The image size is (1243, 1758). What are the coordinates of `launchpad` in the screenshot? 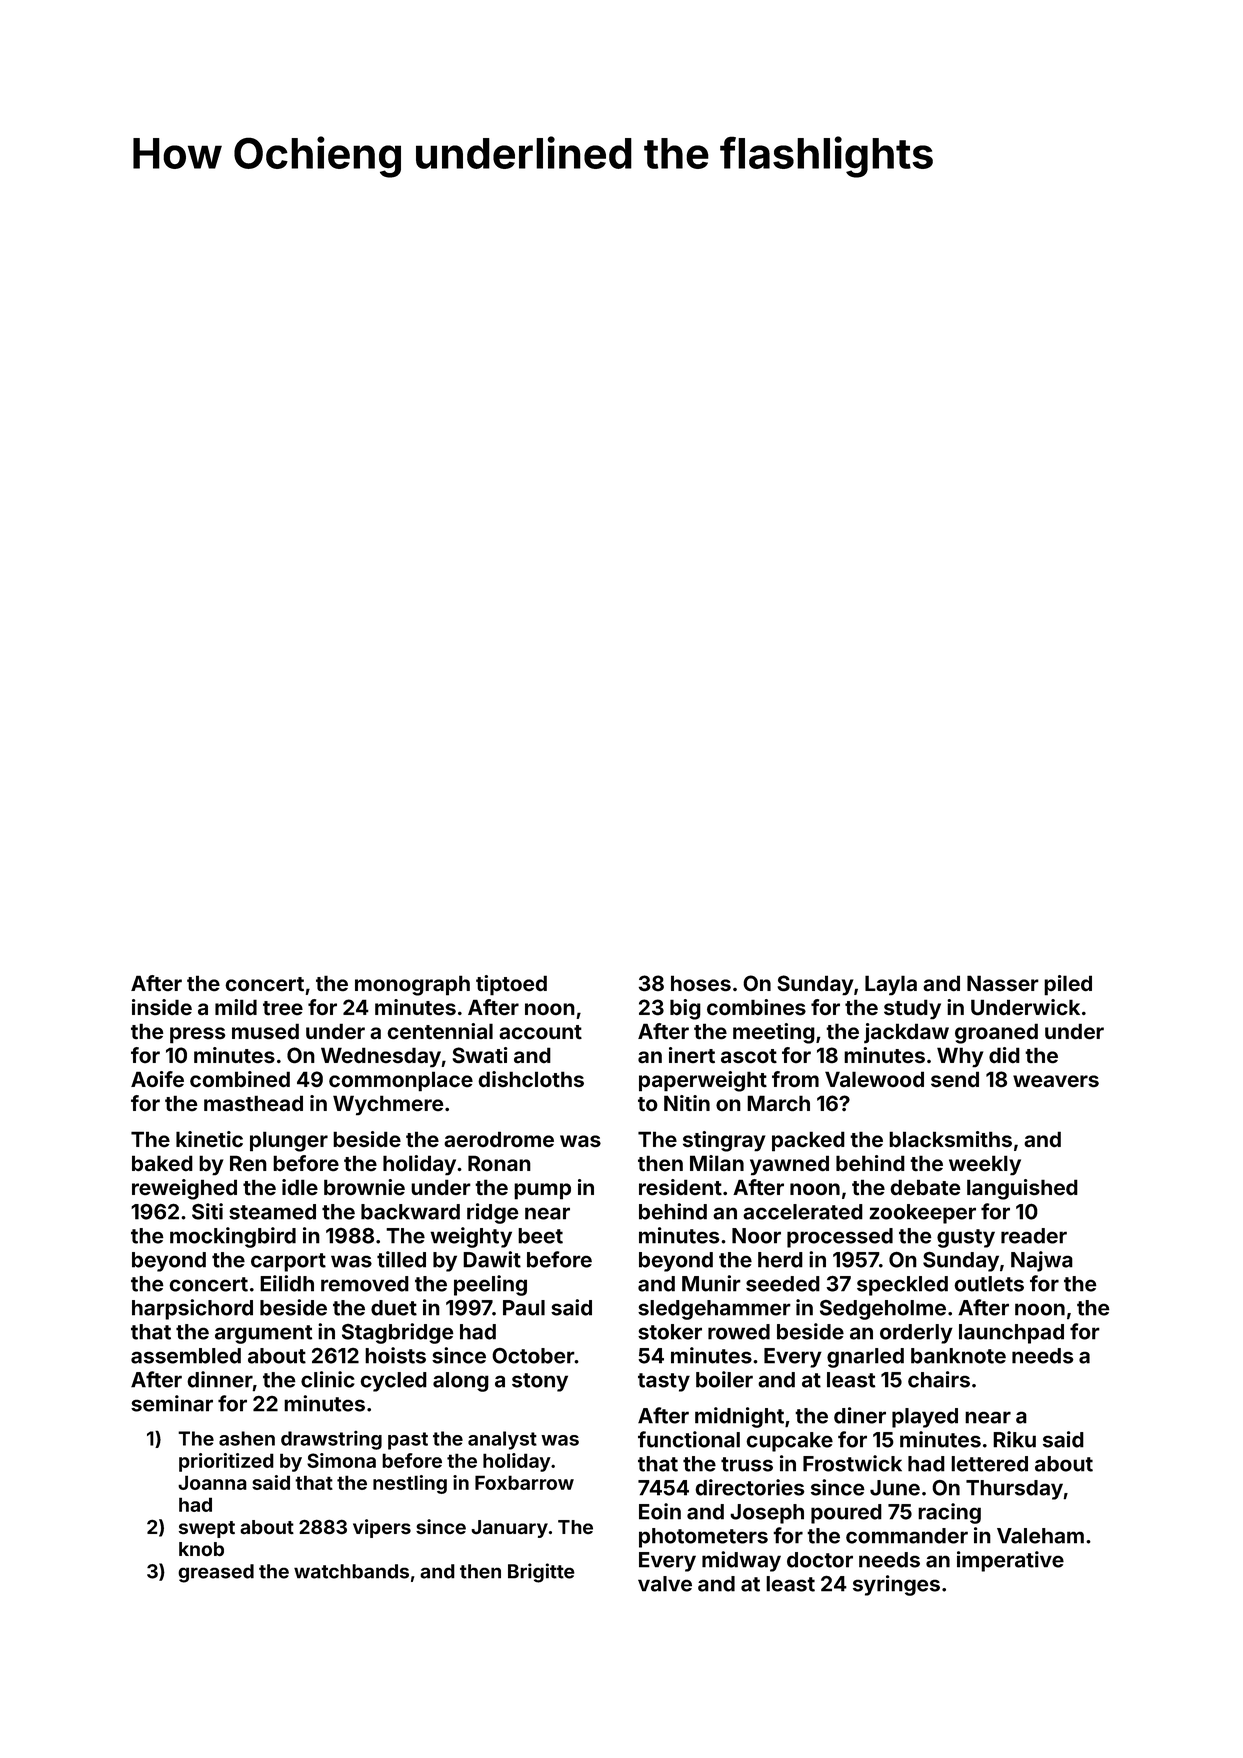 It's located at (1011, 1334).
